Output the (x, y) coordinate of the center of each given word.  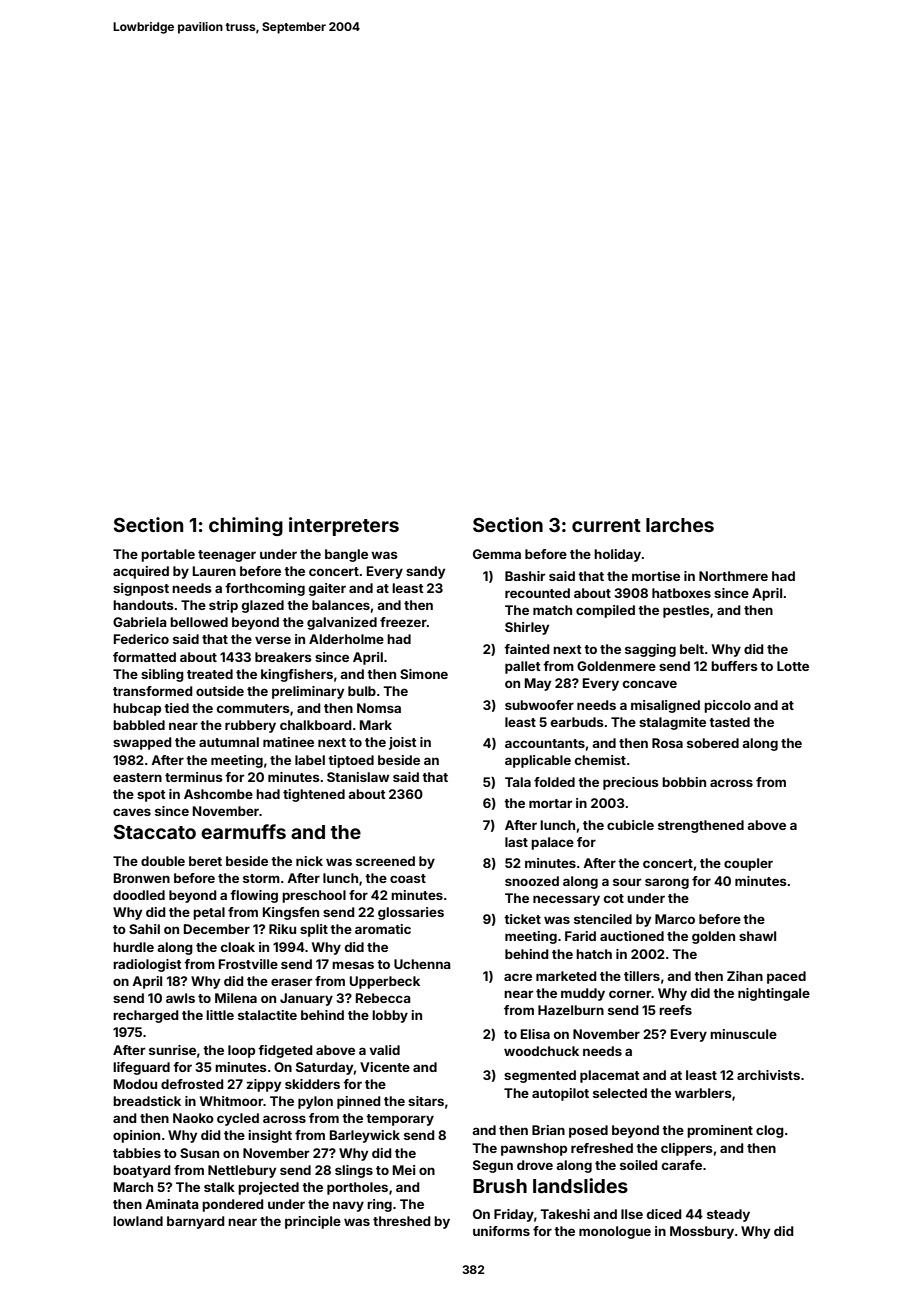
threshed (402, 1221)
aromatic (383, 929)
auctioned (632, 936)
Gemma (497, 554)
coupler (748, 864)
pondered (233, 1205)
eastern (137, 777)
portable (168, 555)
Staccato (155, 832)
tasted (729, 722)
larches (680, 525)
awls (180, 998)
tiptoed (351, 761)
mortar (550, 803)
